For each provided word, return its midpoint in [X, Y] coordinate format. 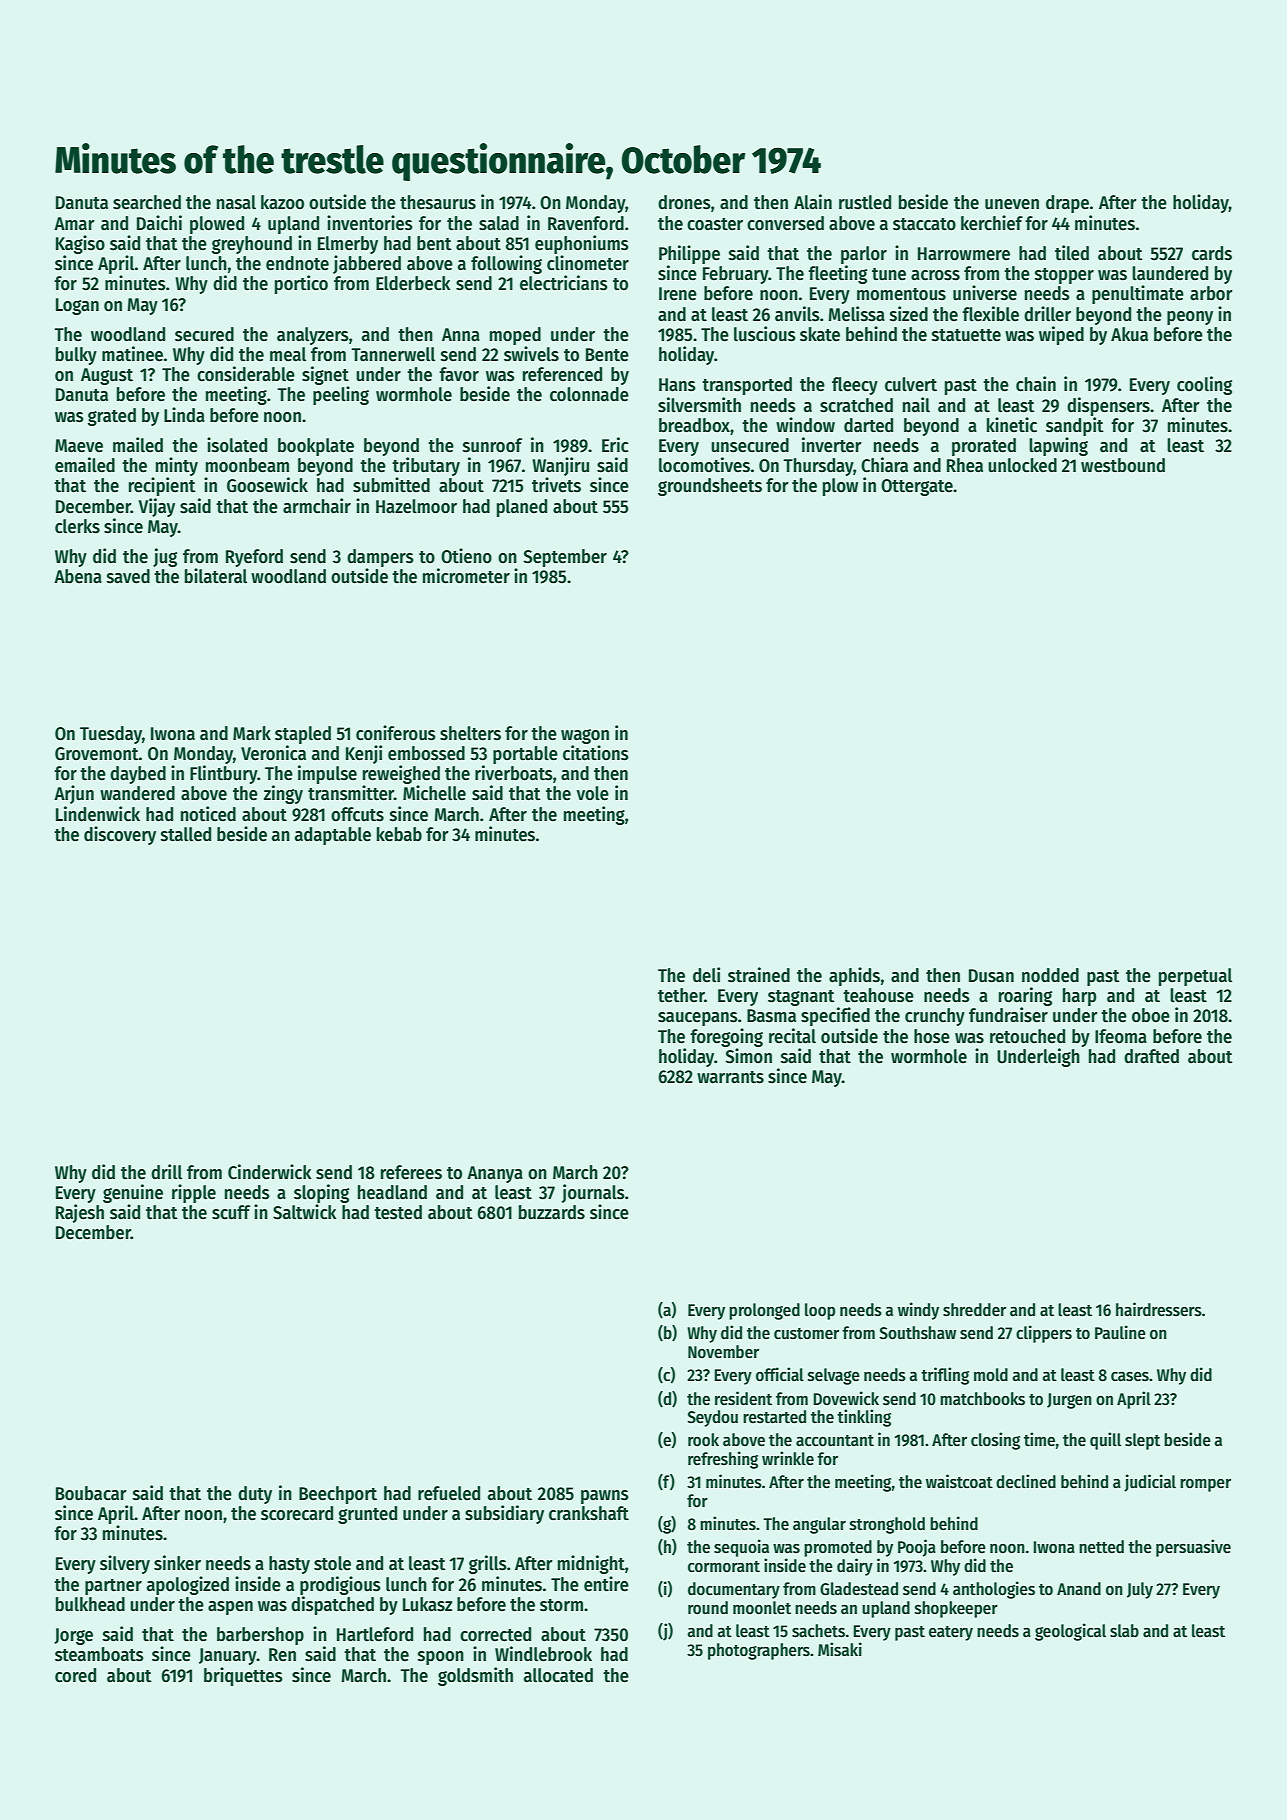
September [565, 558]
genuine [133, 1193]
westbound [1123, 465]
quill [1105, 1441]
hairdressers [1159, 1309]
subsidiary [504, 1514]
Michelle [434, 793]
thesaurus [438, 202]
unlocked [1022, 465]
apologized [188, 1585]
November [723, 1352]
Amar [74, 224]
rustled [865, 202]
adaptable [333, 836]
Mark [252, 733]
